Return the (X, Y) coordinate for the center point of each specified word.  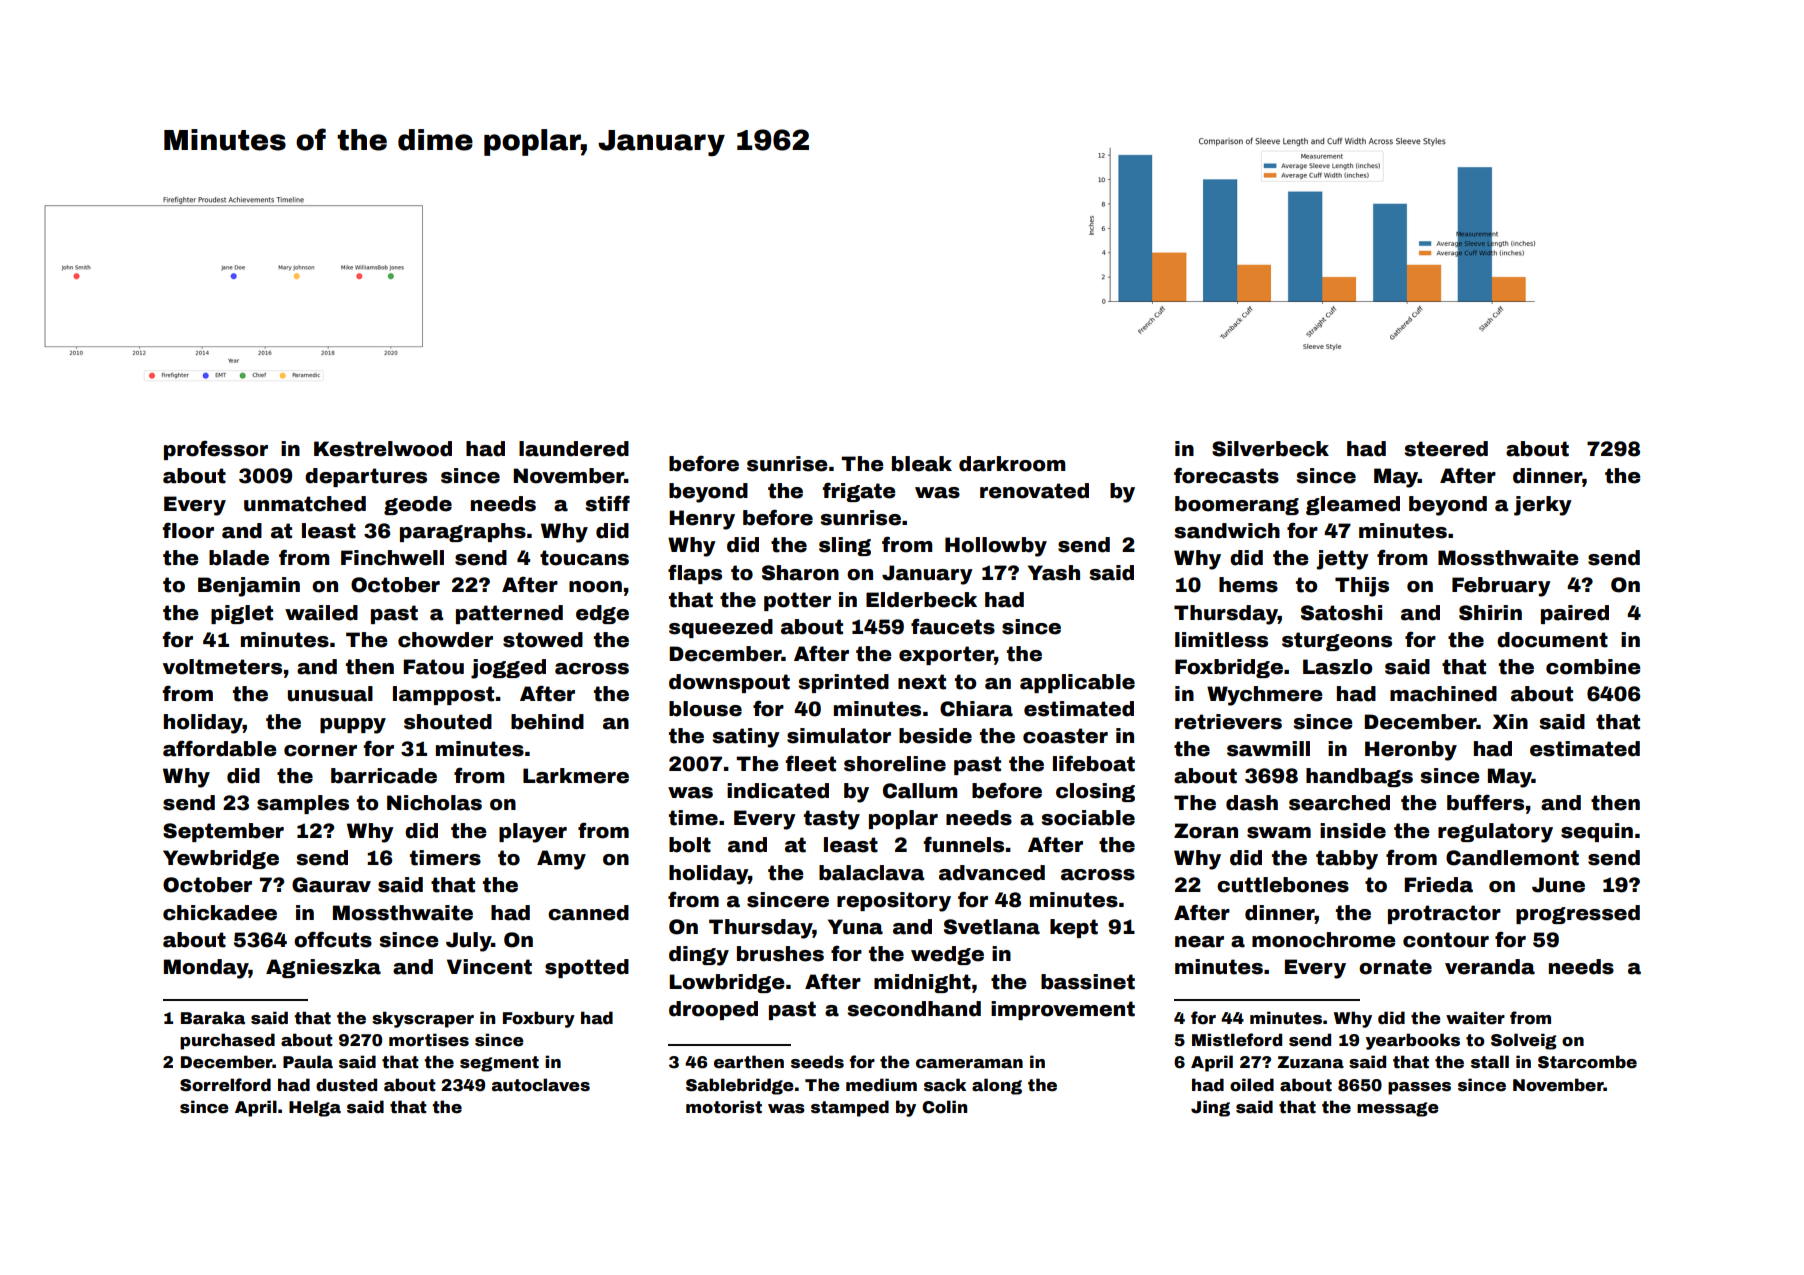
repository (894, 902)
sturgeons (1337, 641)
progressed (1578, 914)
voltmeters (222, 667)
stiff (607, 503)
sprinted (843, 683)
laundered (574, 449)
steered (1446, 449)
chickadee (220, 913)
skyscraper (423, 1019)
